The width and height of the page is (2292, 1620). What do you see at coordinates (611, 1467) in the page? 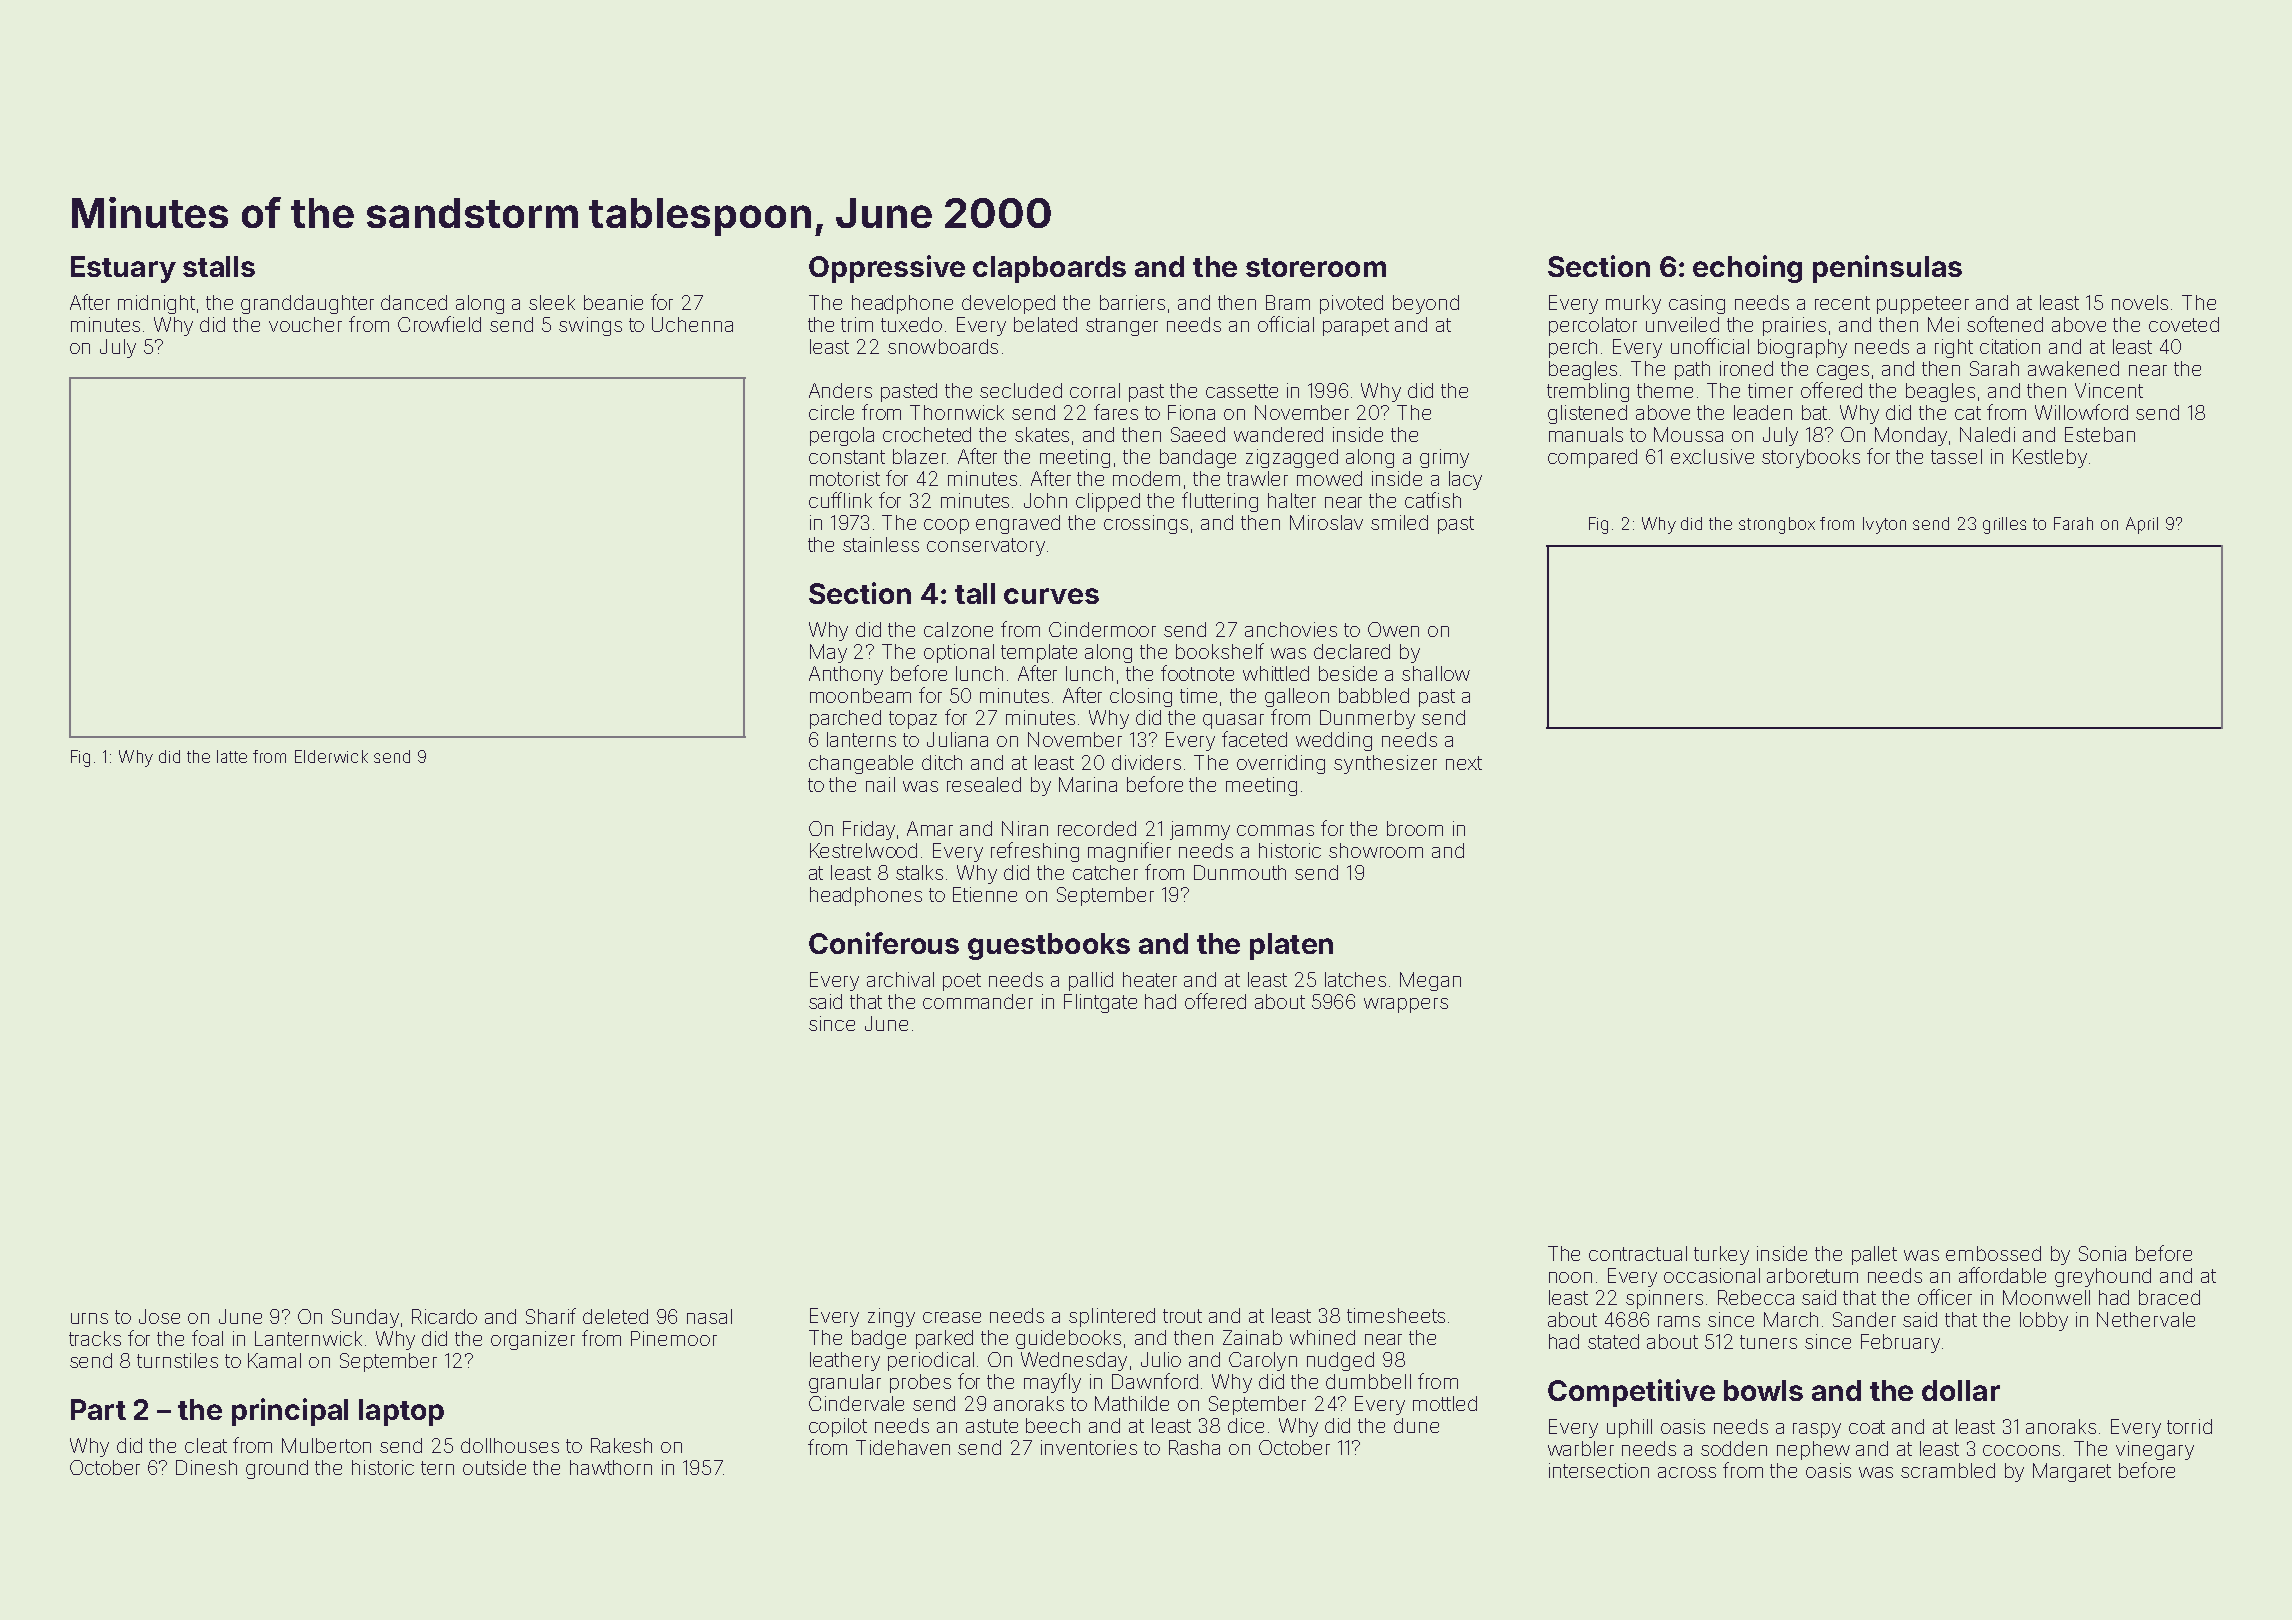
I see `hawthorn` at bounding box center [611, 1467].
